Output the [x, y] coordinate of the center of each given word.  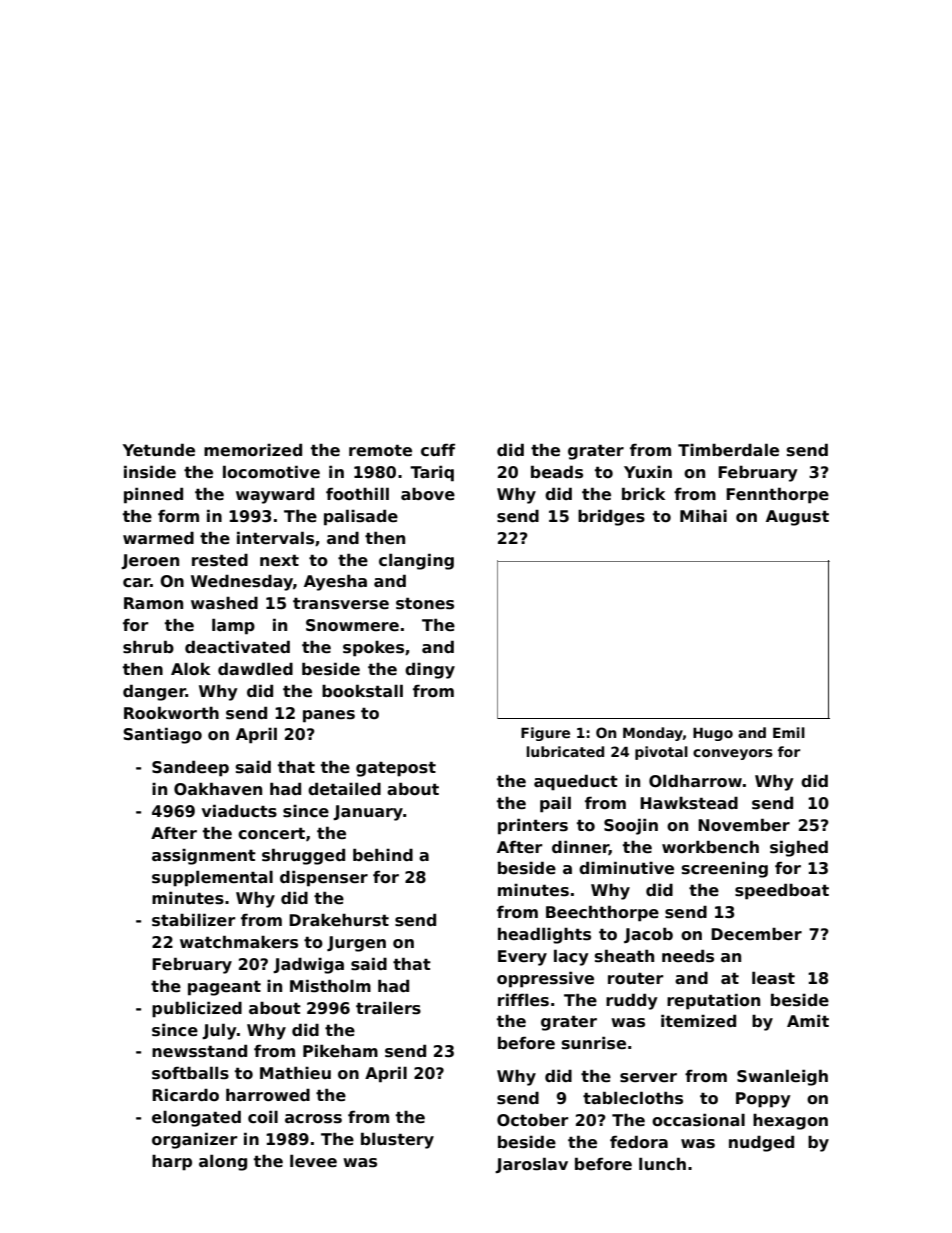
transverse [341, 604]
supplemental [212, 878]
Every [522, 958]
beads [557, 472]
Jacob [648, 935]
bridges [611, 517]
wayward [275, 495]
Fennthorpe [777, 495]
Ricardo [185, 1095]
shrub [148, 647]
